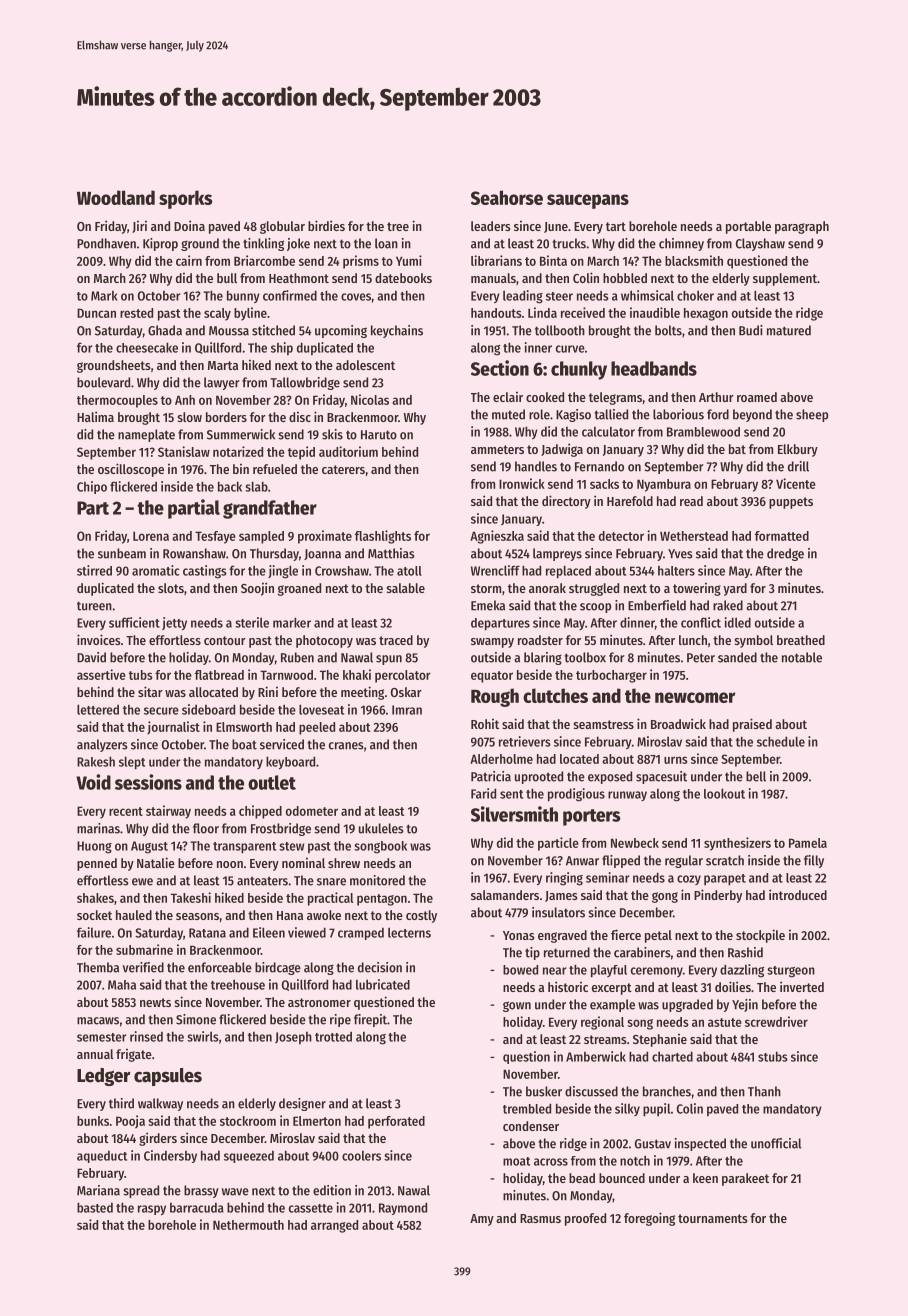  I want to click on screwdriver, so click(776, 1021).
